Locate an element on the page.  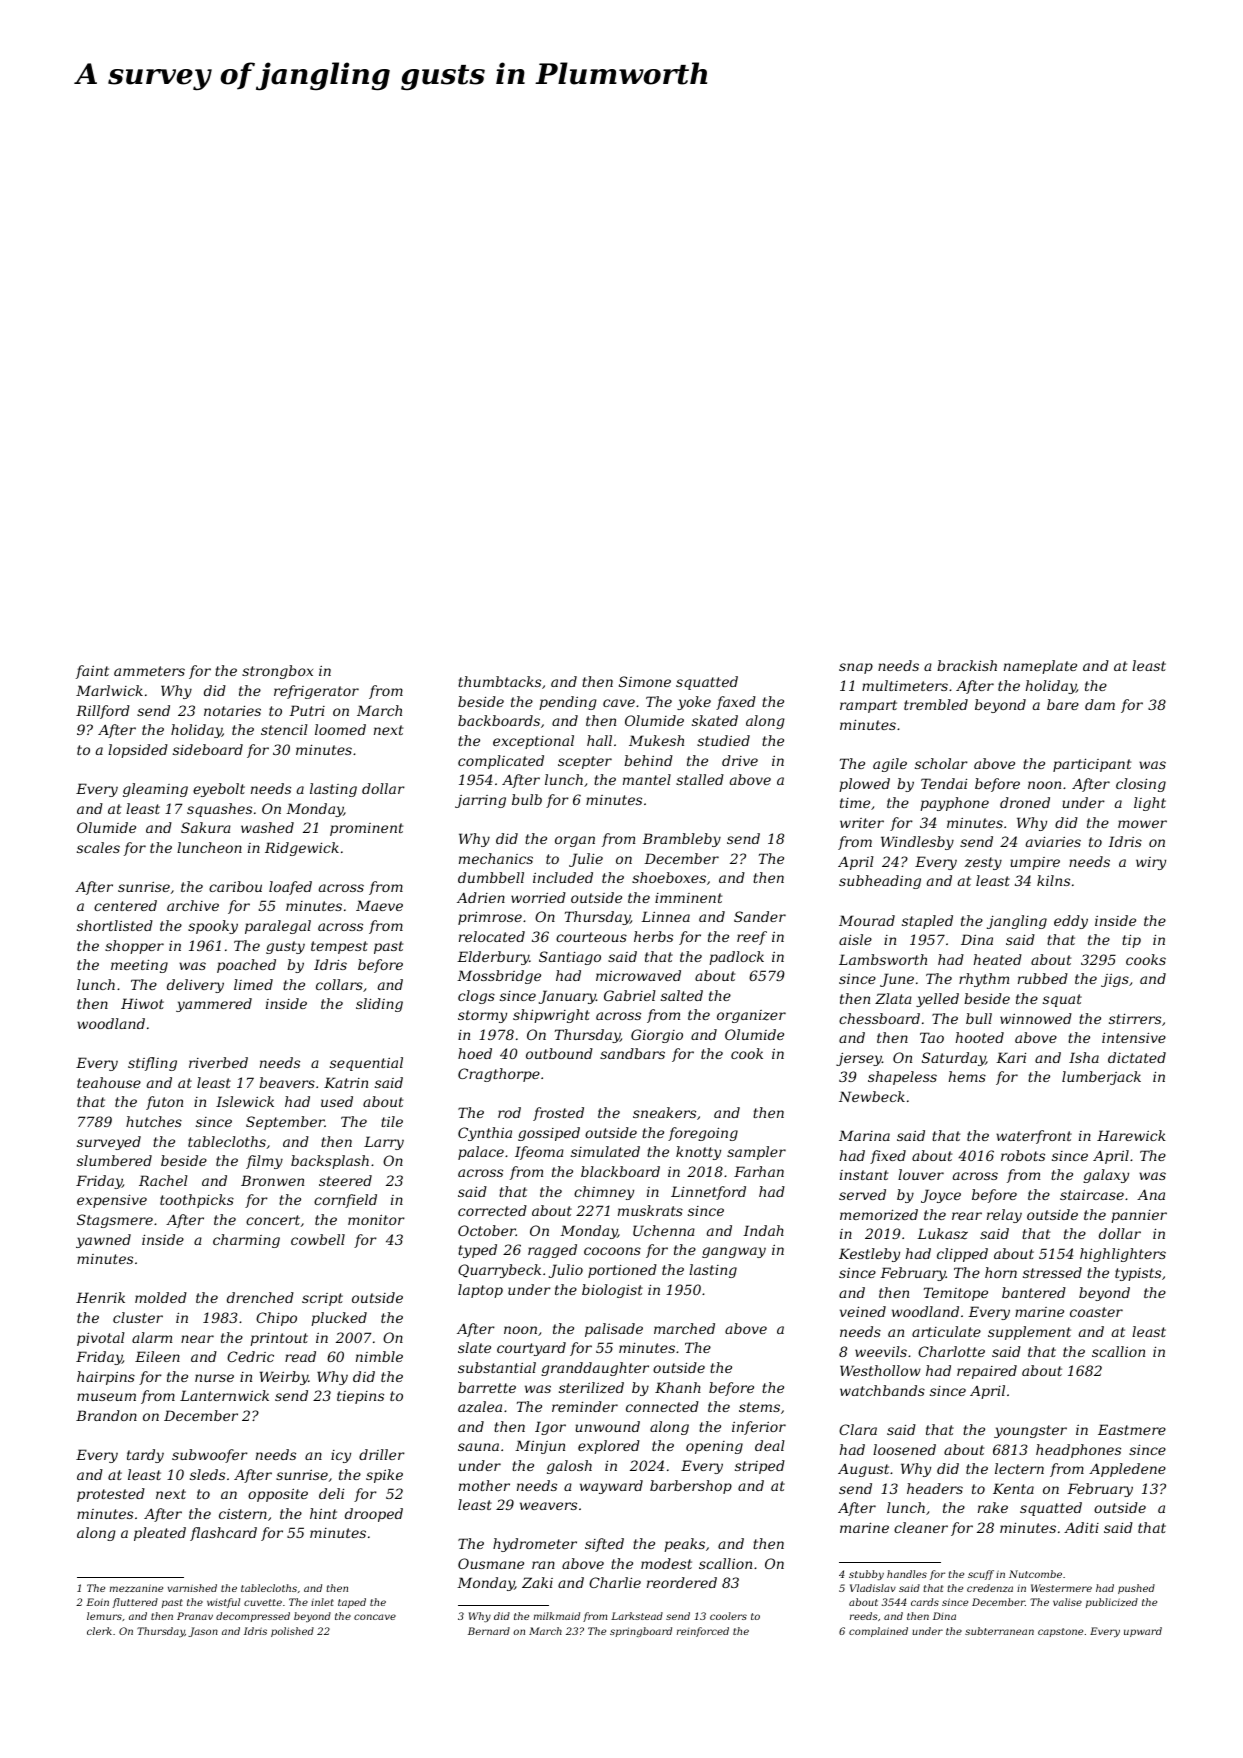
Marina is located at coordinates (864, 1135).
